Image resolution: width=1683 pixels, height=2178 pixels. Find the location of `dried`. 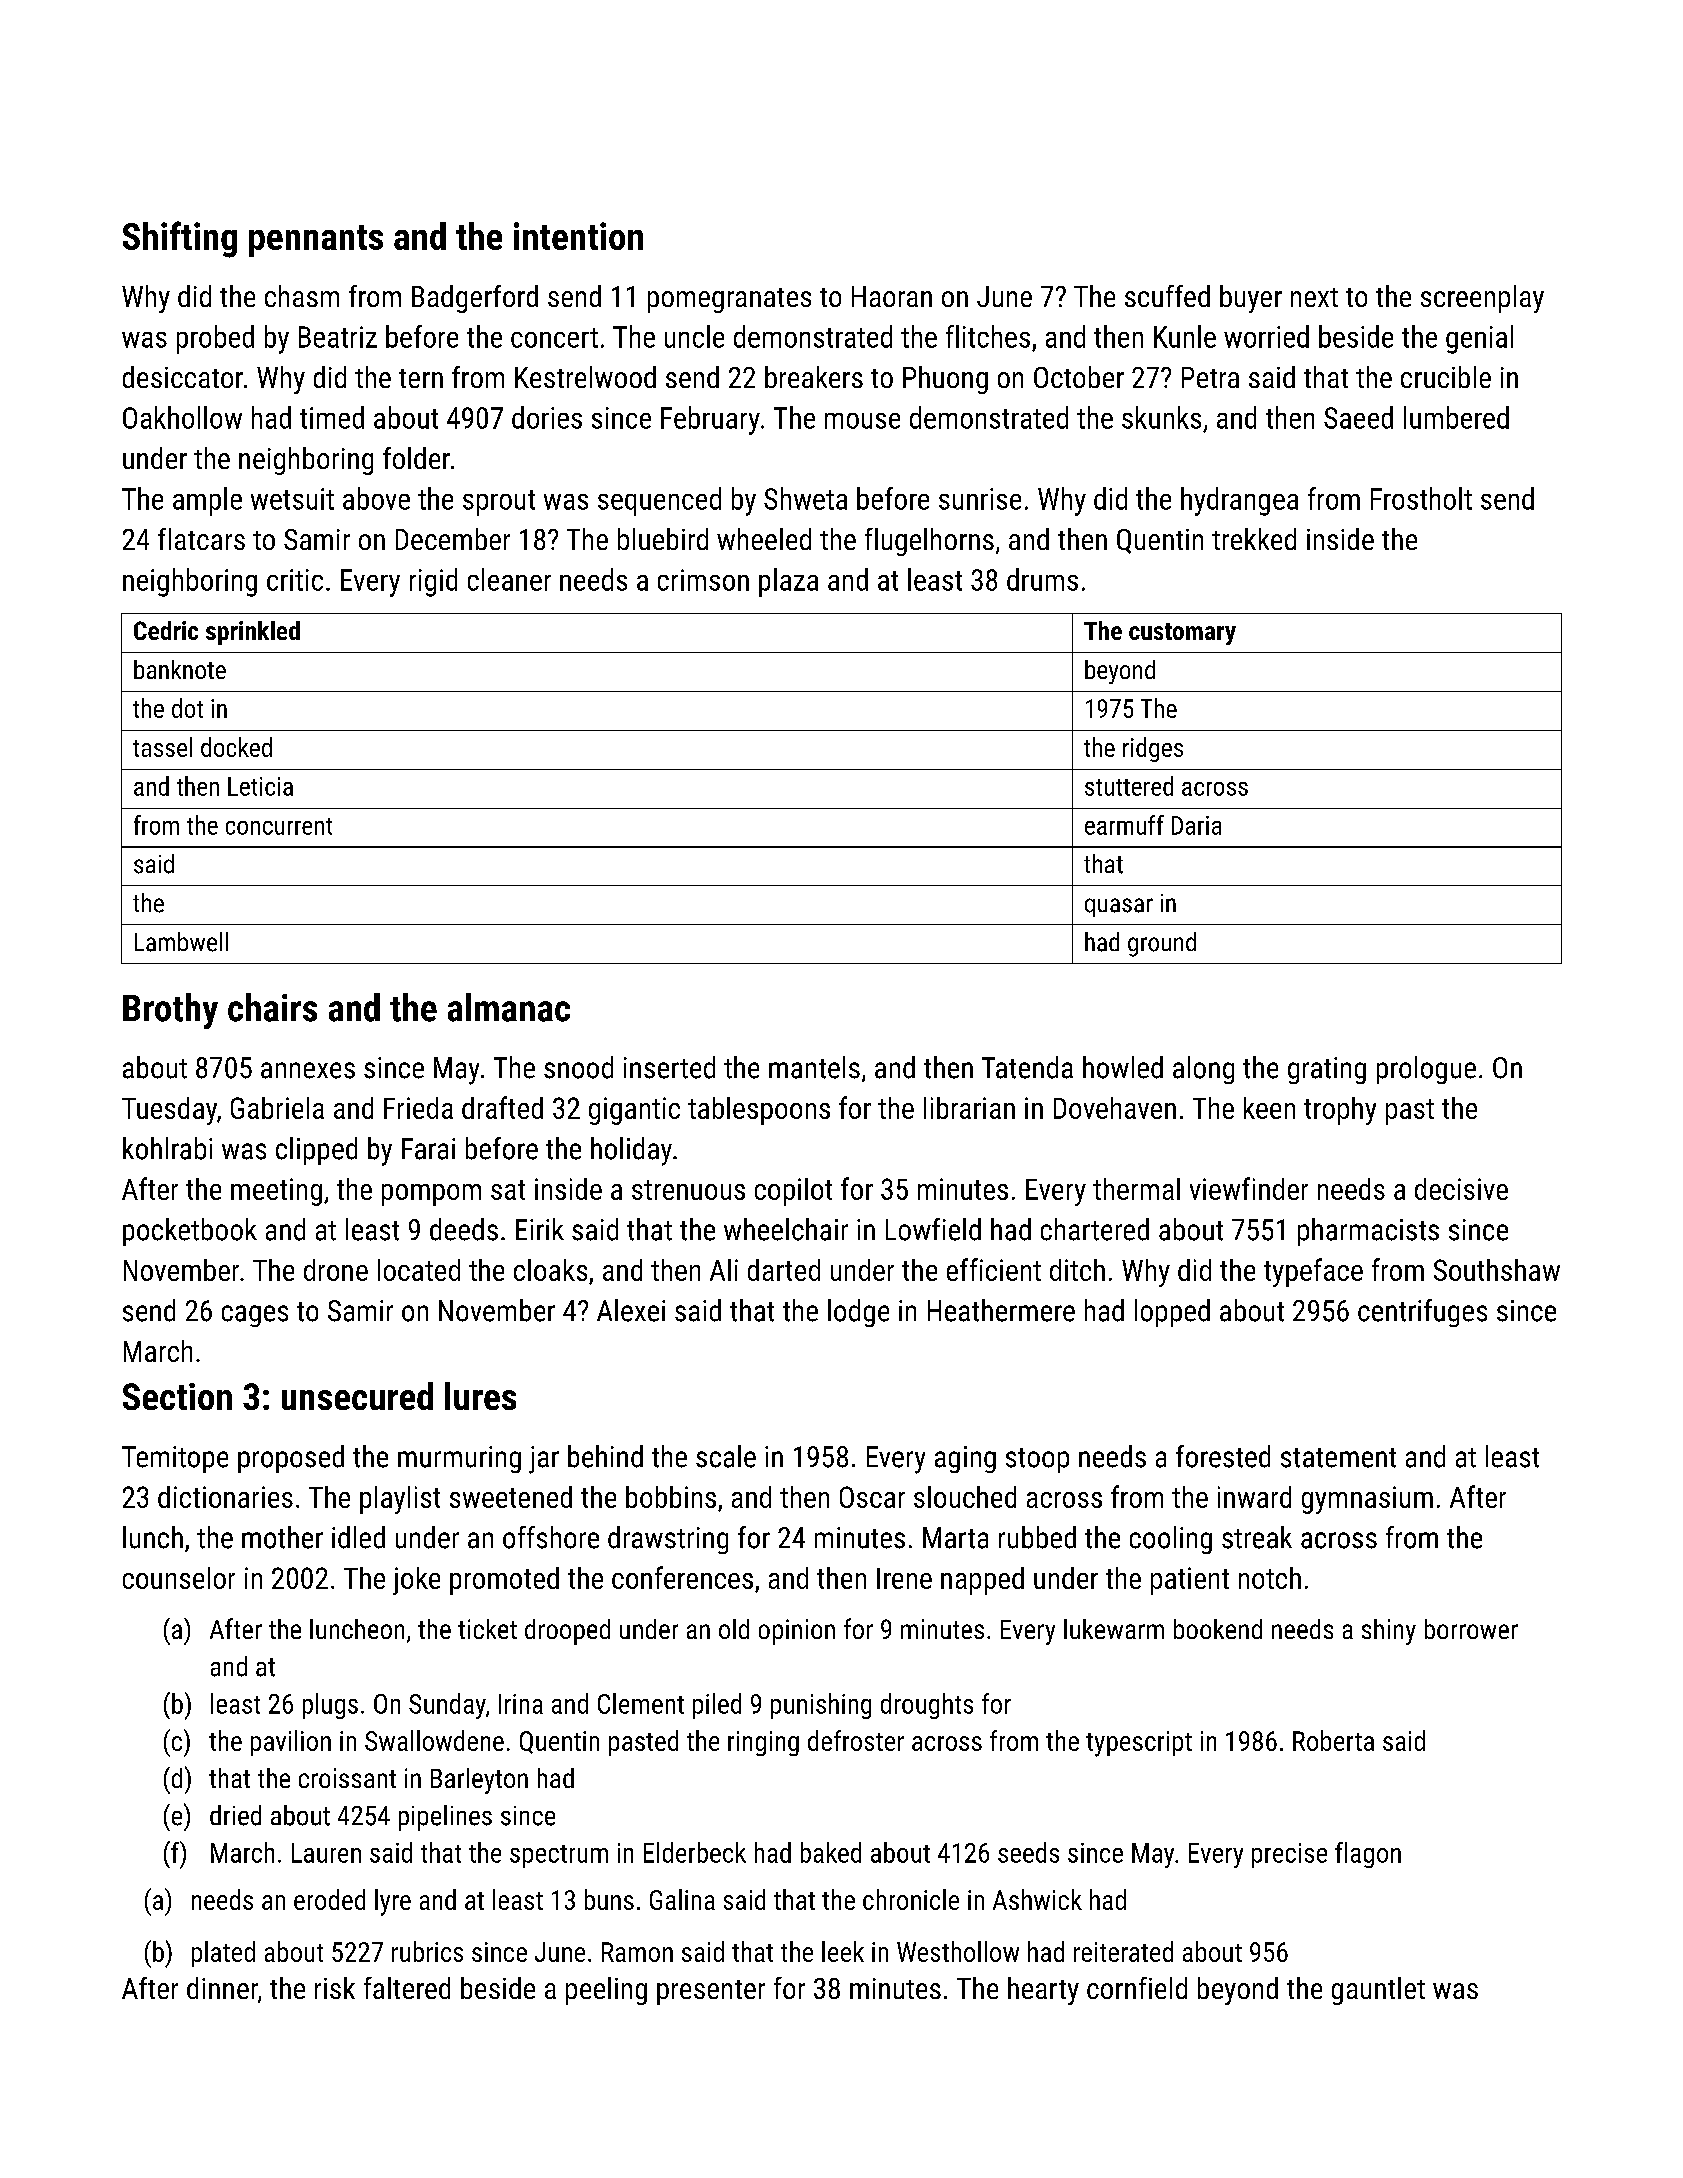

dried is located at coordinates (235, 1815).
